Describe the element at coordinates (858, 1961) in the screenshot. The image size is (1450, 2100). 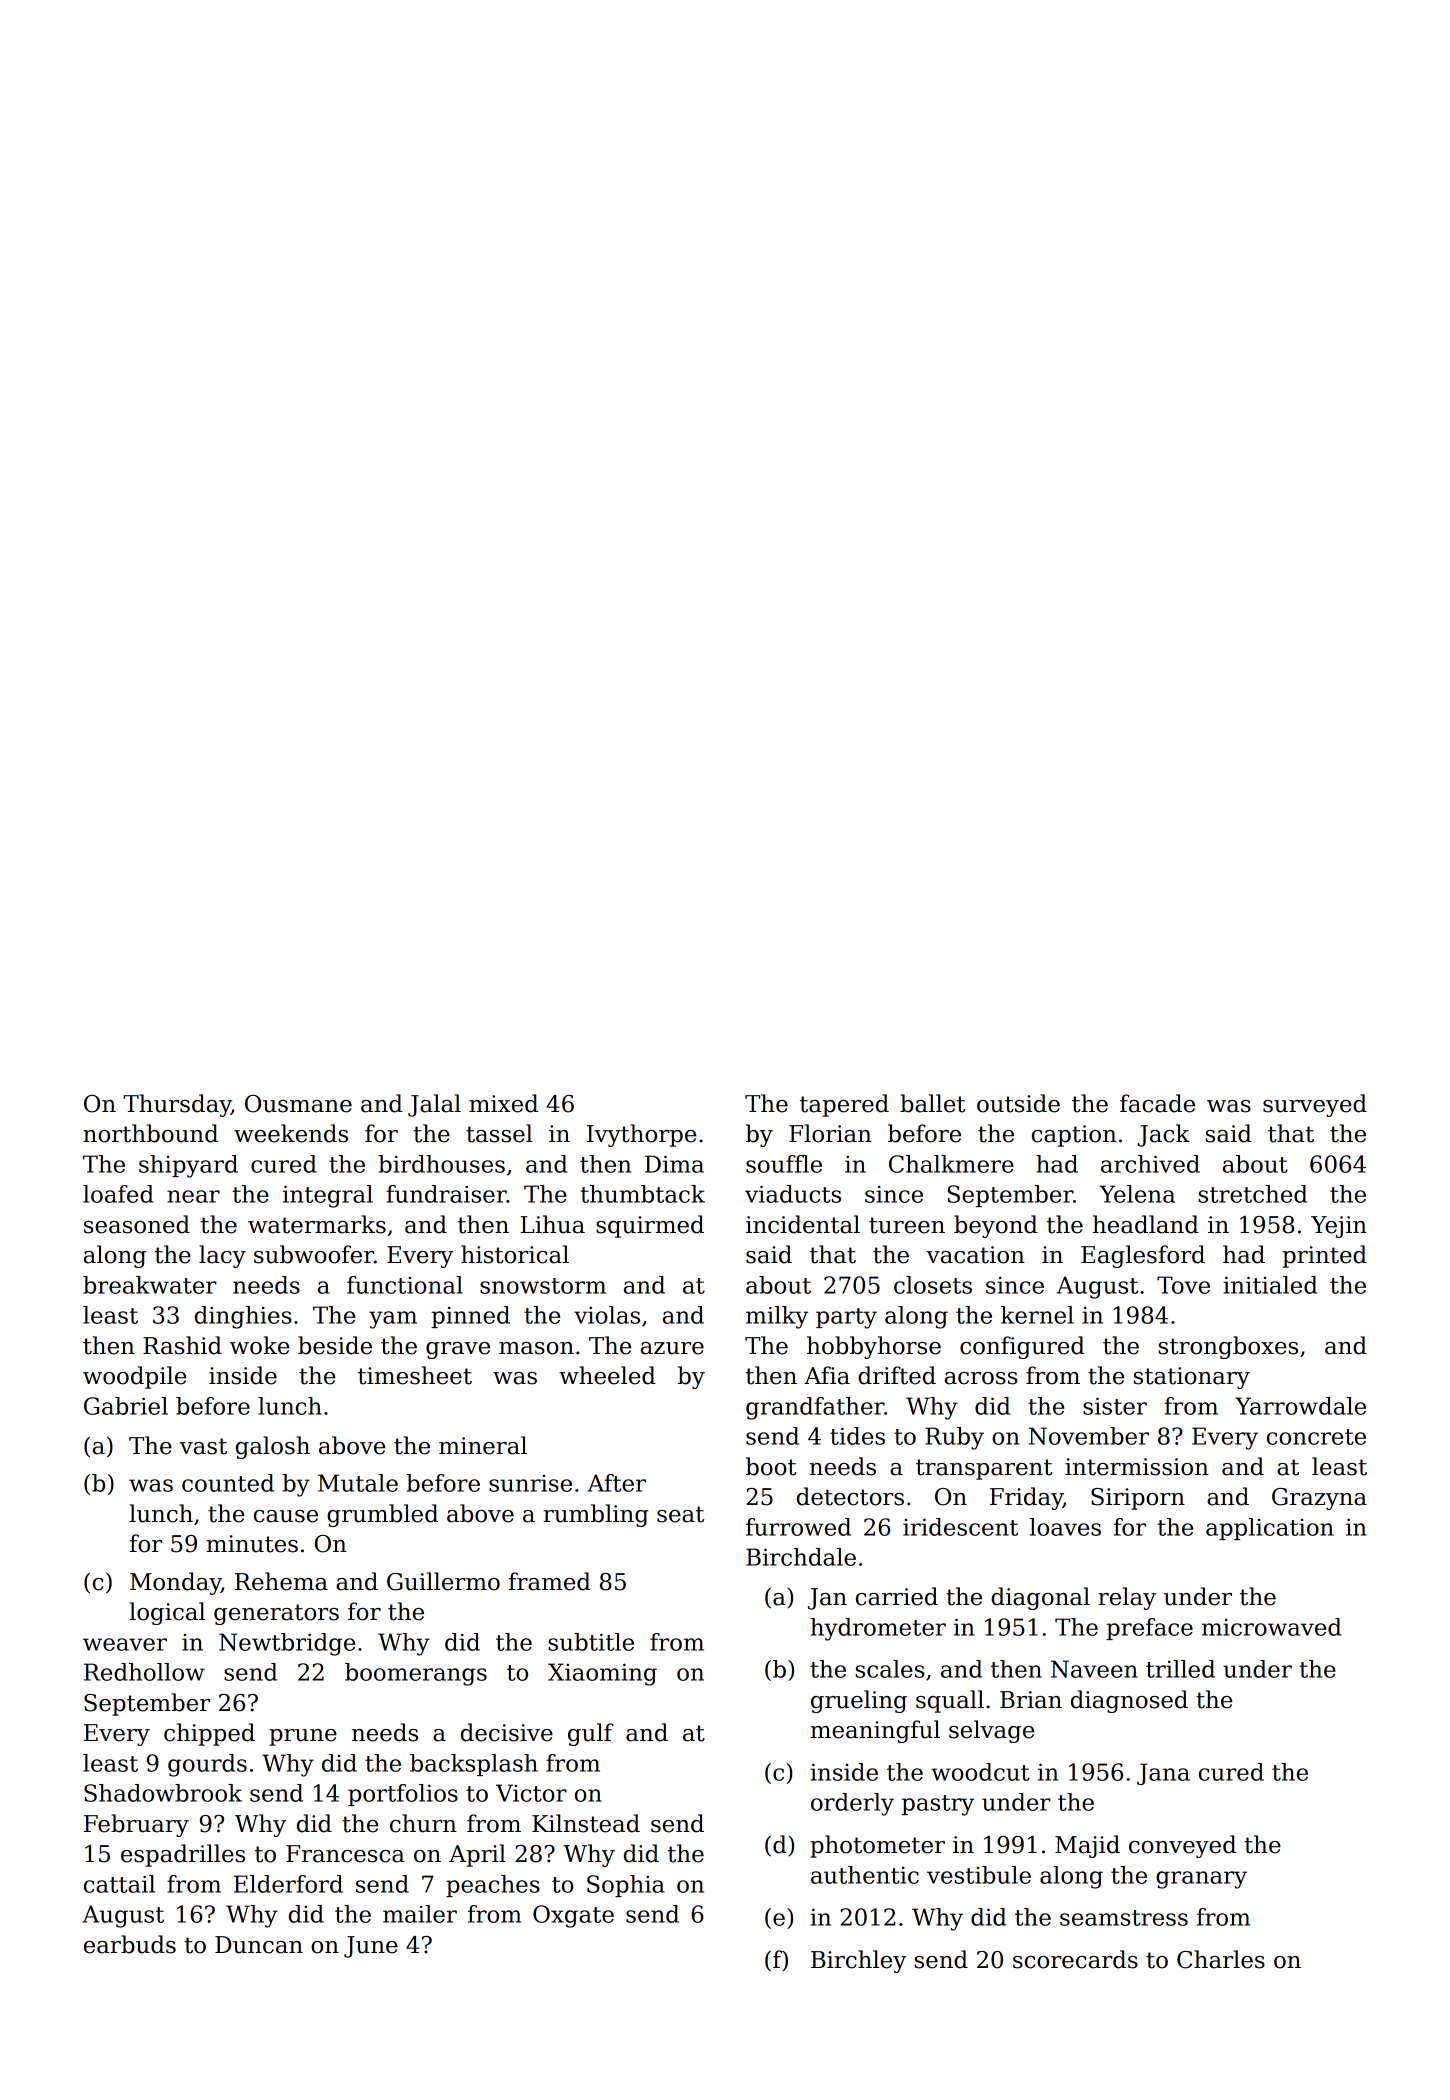
I see `Birchley` at that location.
